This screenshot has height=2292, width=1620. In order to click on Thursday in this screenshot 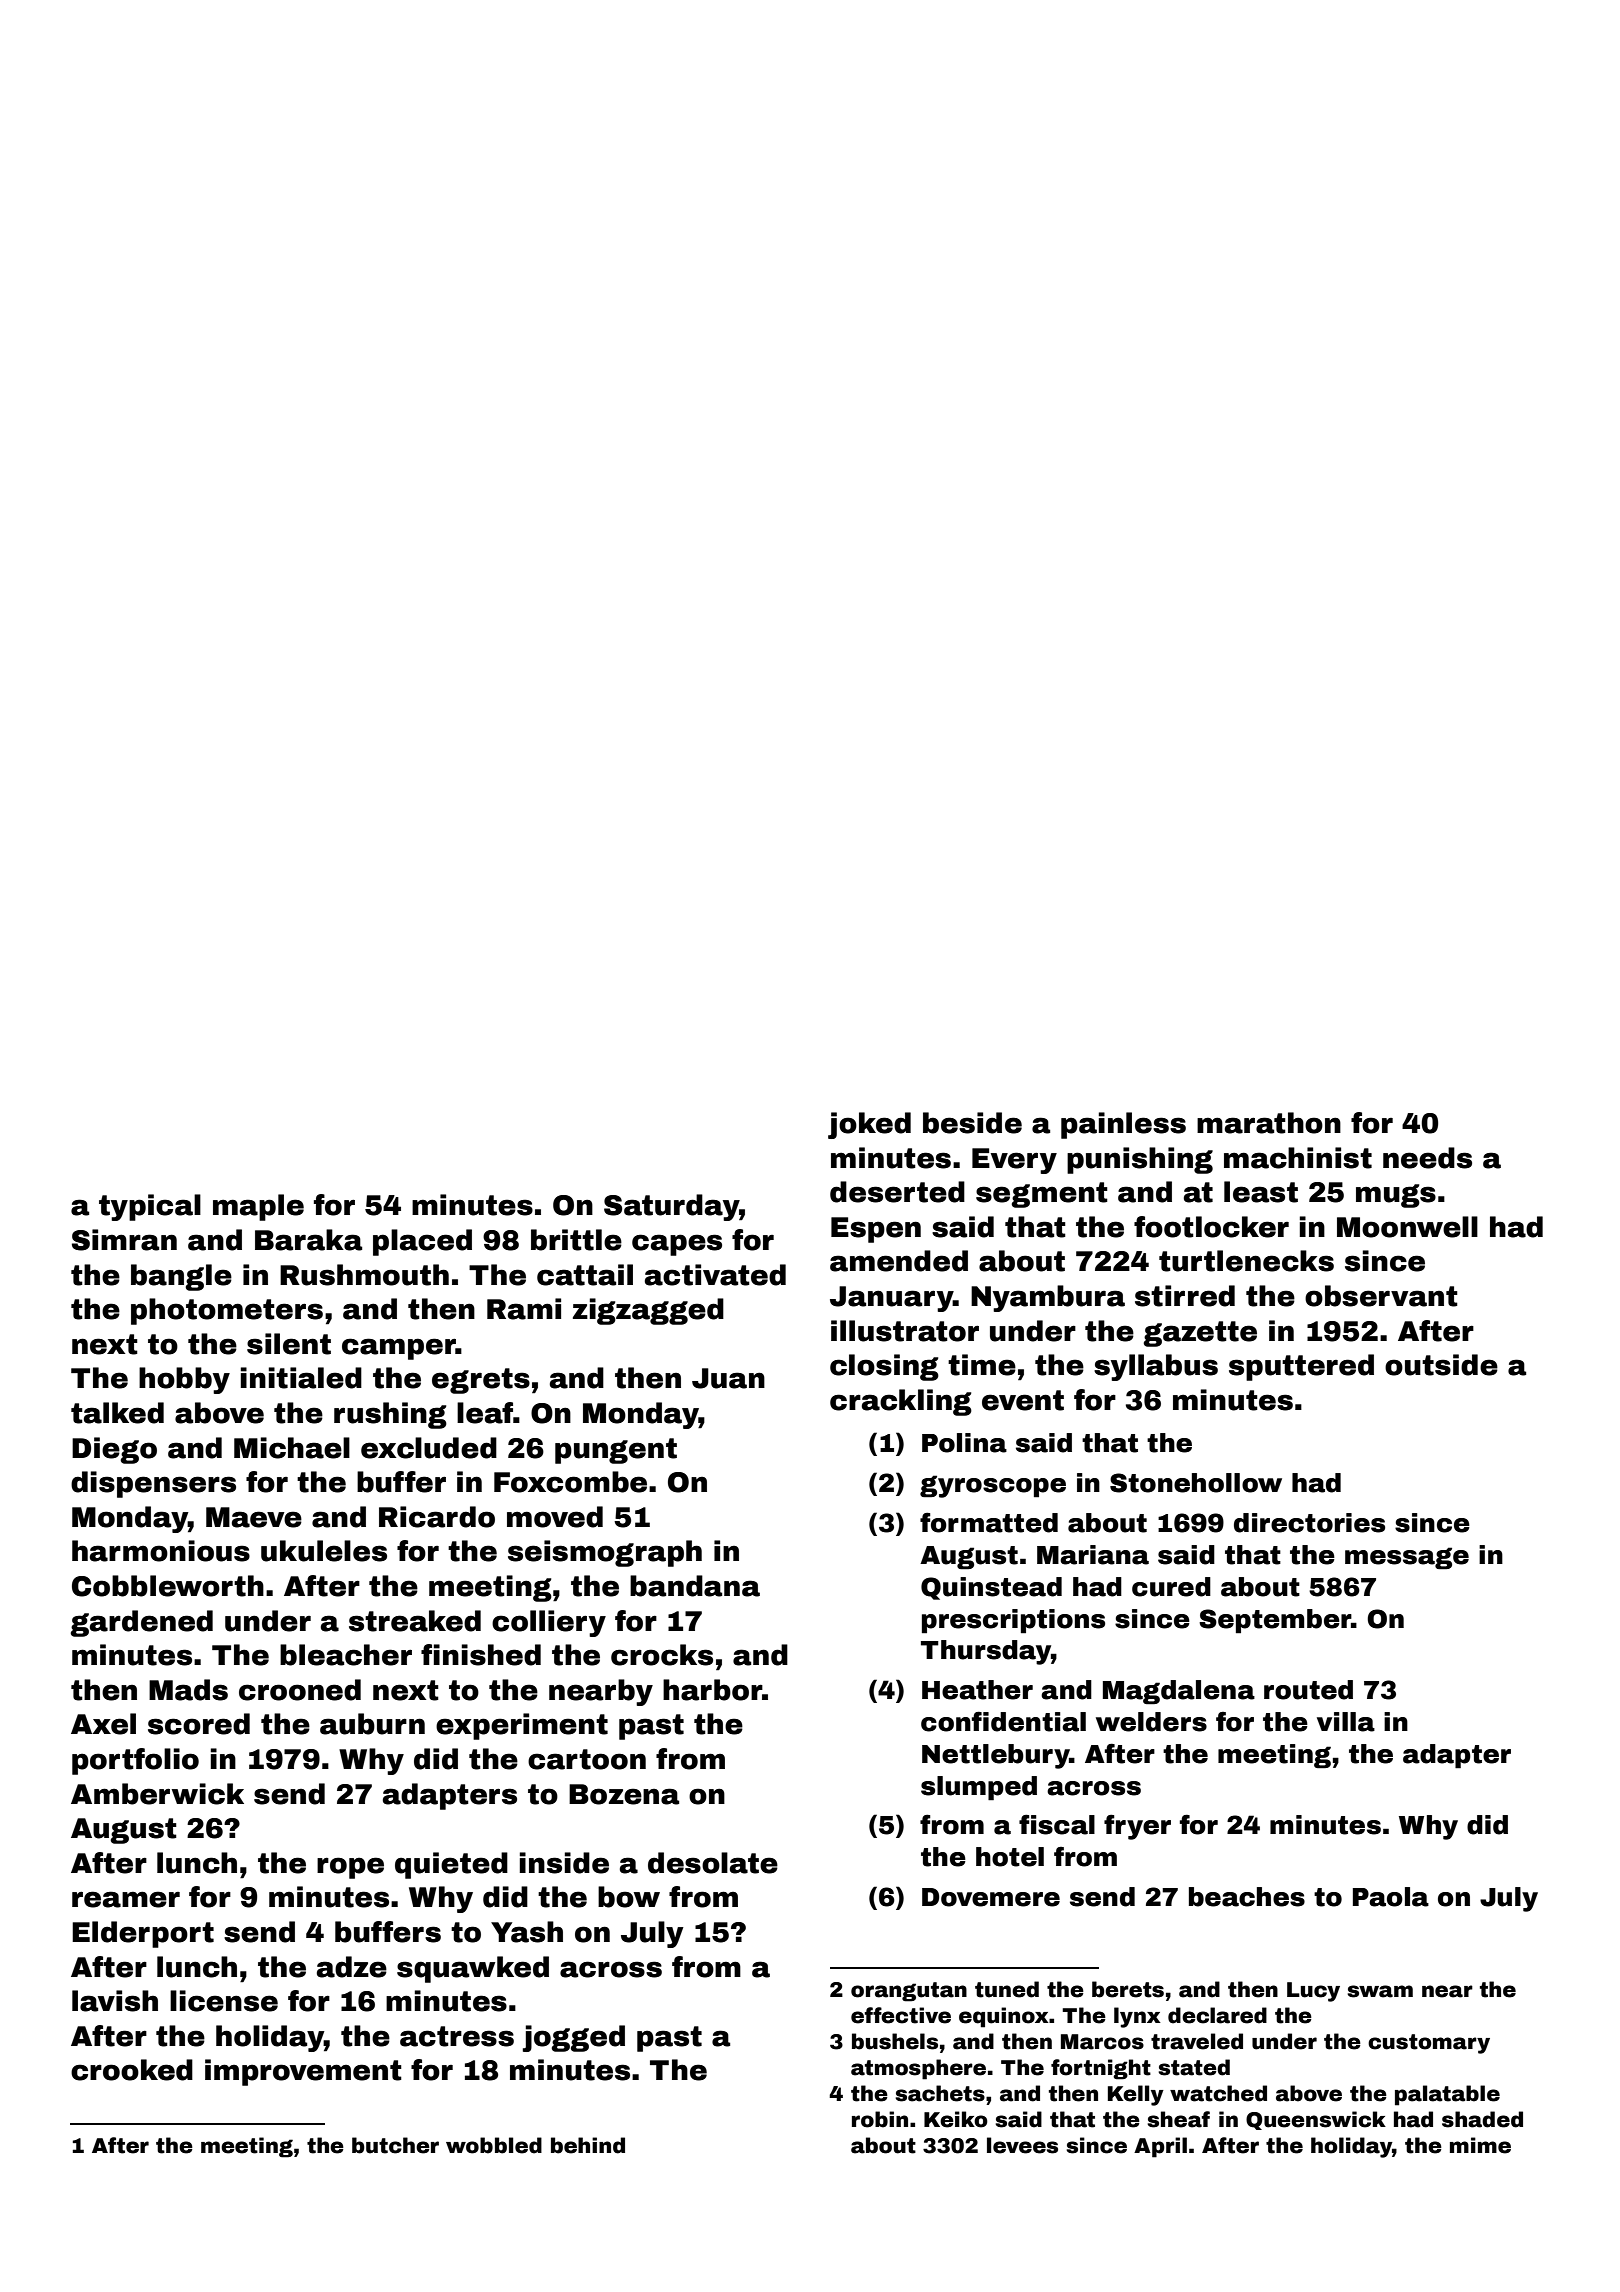, I will do `click(986, 1652)`.
